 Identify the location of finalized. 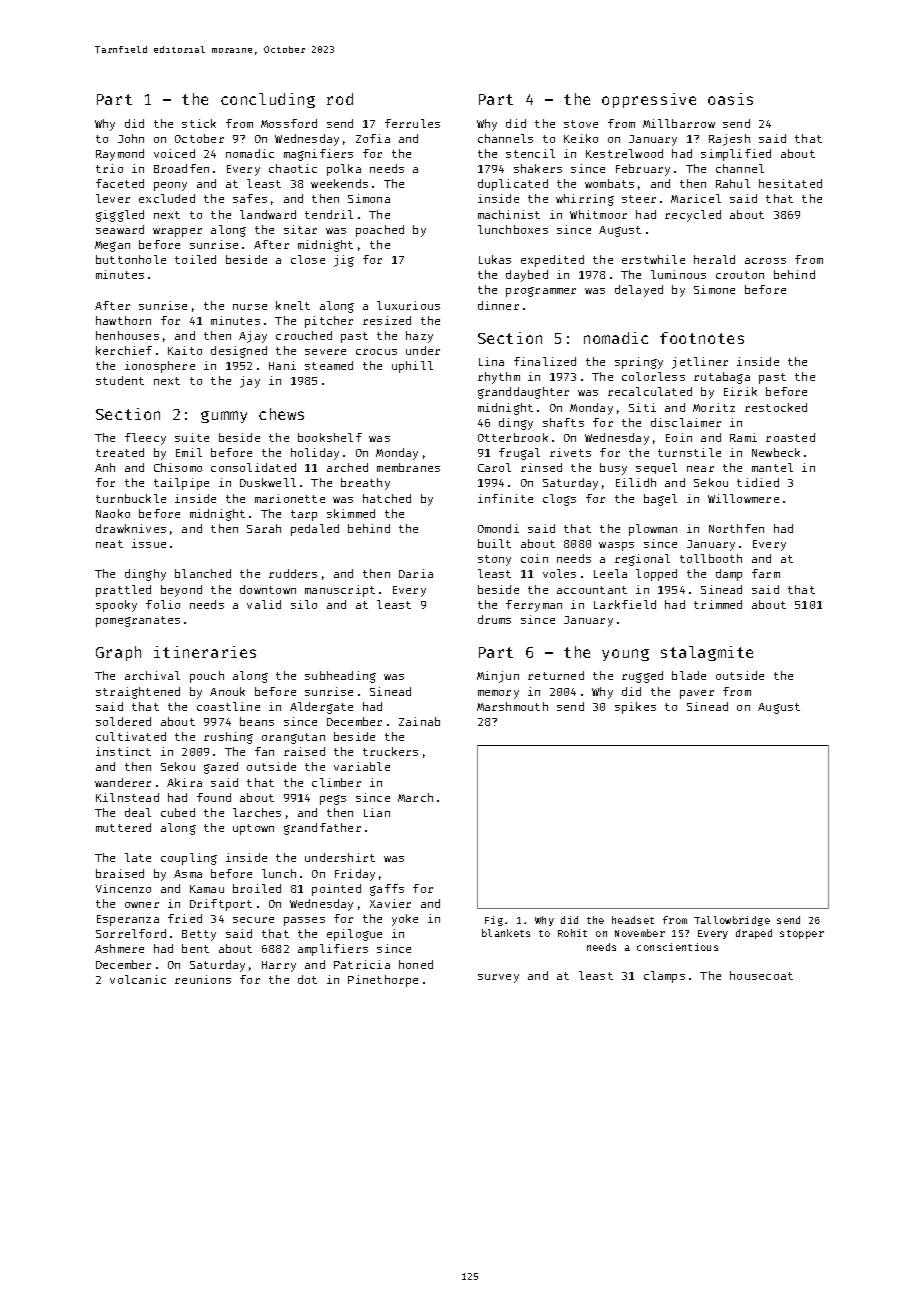
(545, 361).
